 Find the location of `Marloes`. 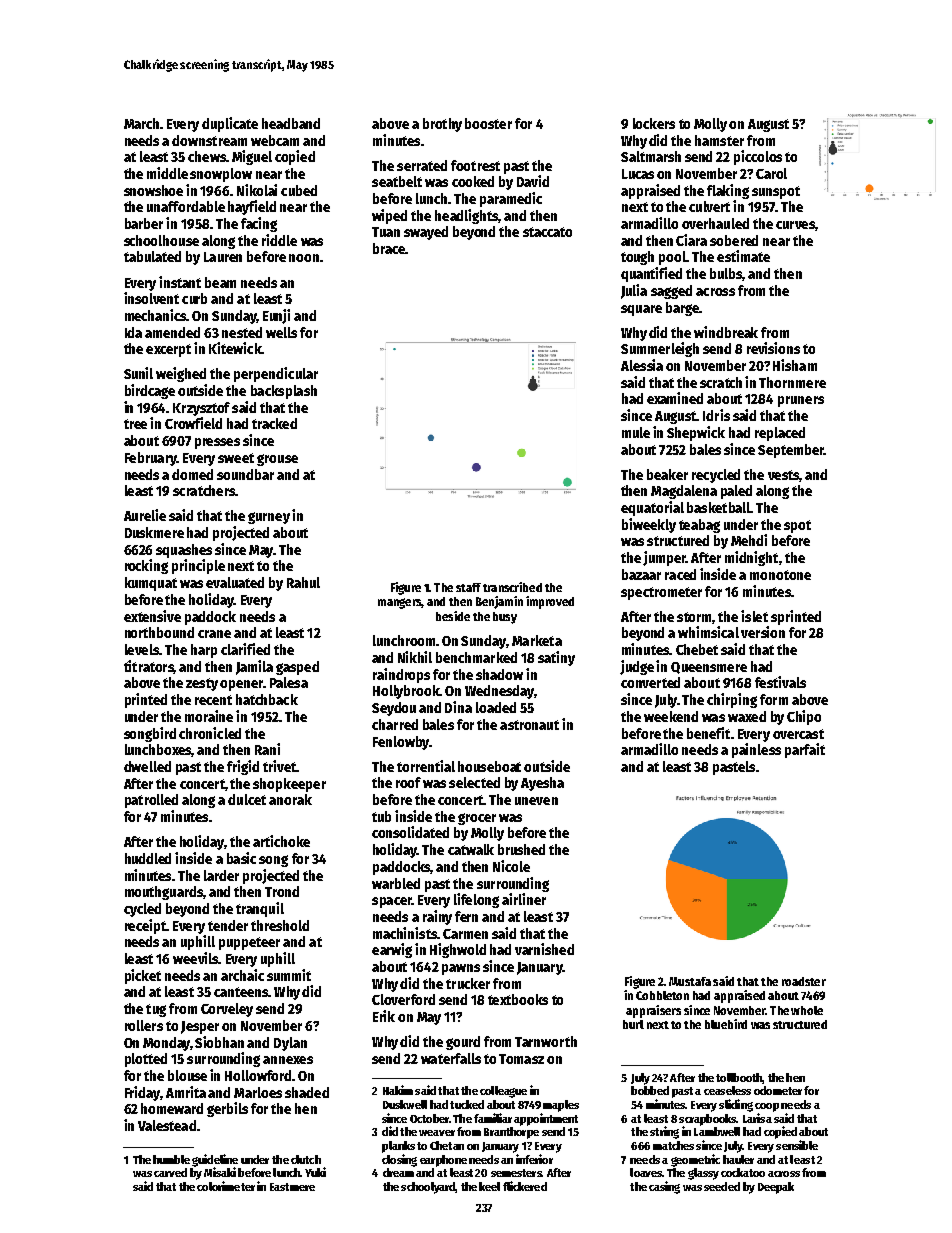

Marloes is located at coordinates (258, 1092).
